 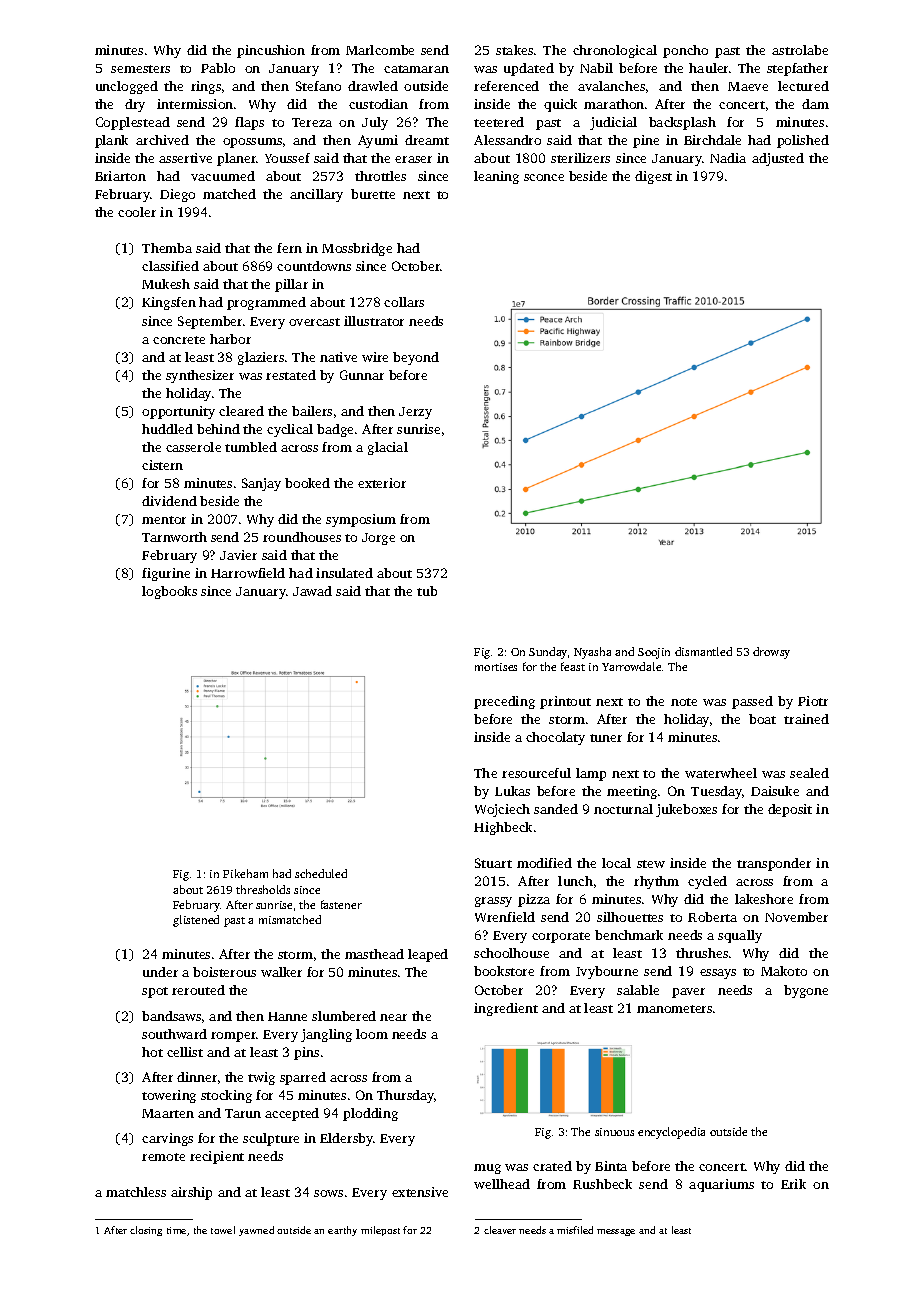 I want to click on drowsy, so click(x=771, y=653).
